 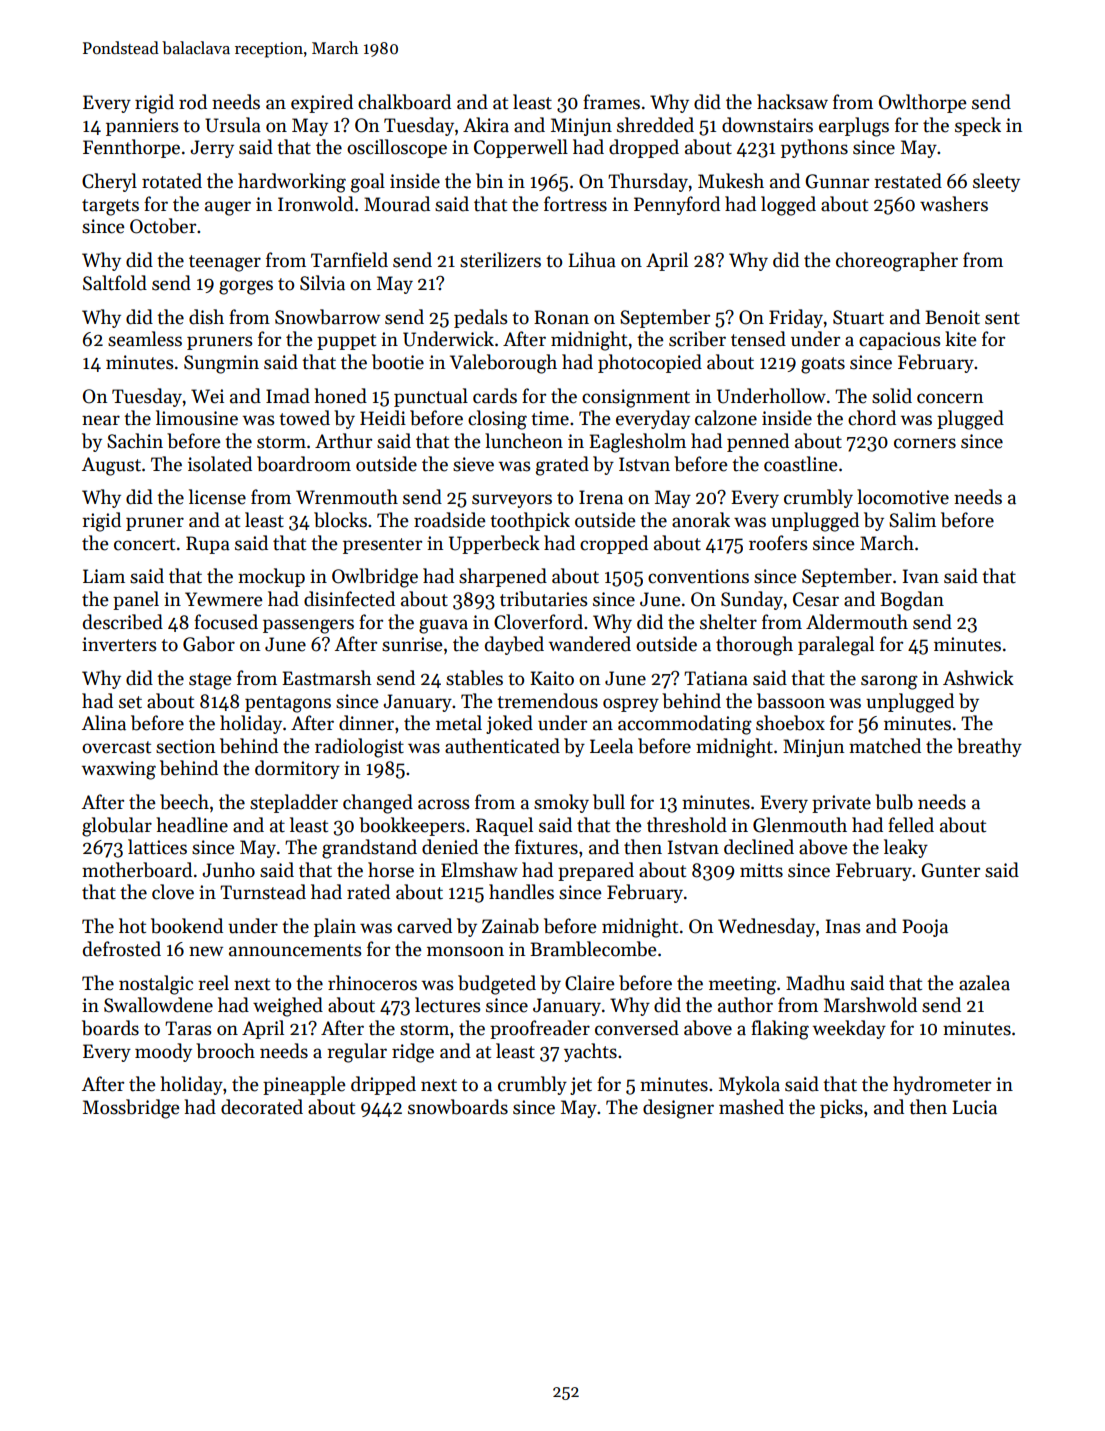 I want to click on kite, so click(x=961, y=339).
